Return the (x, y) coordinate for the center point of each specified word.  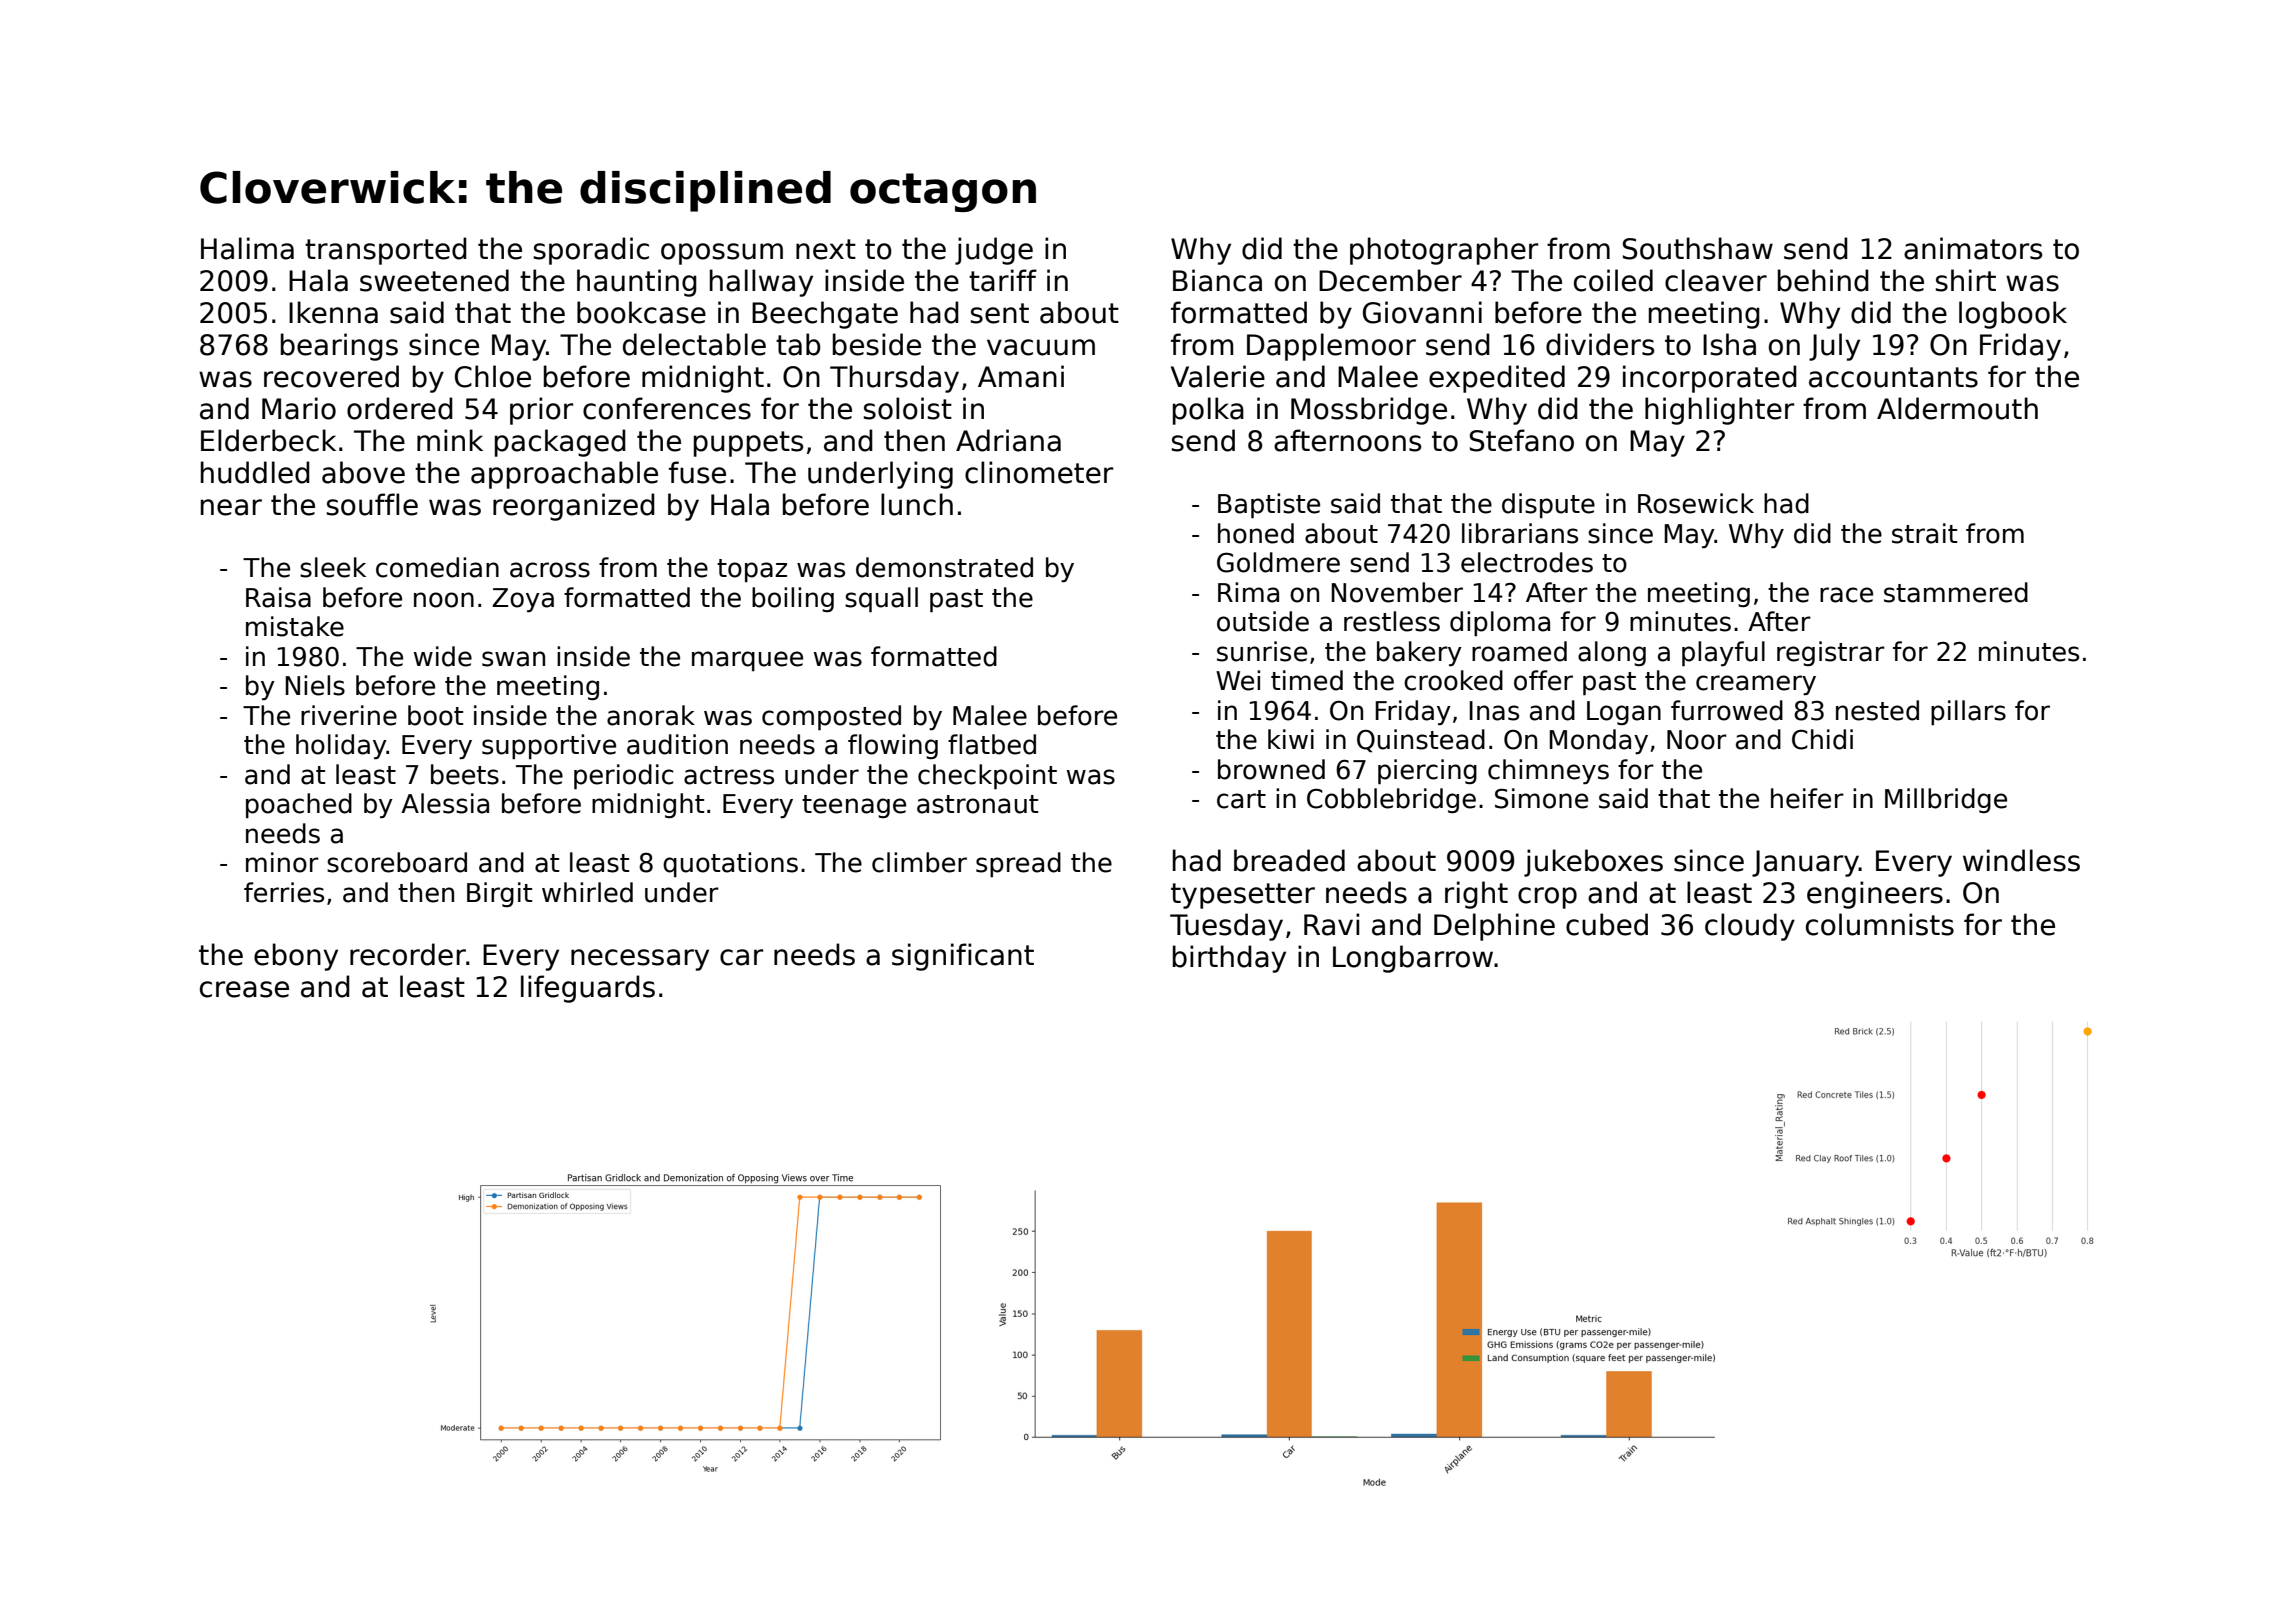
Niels (315, 685)
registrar (1831, 653)
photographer (1444, 251)
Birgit (499, 894)
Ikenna (333, 312)
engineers (1875, 895)
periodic (624, 776)
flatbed (992, 744)
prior (541, 411)
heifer (1807, 798)
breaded (1289, 860)
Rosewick (1696, 503)
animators (1973, 248)
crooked (1453, 680)
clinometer (1039, 472)
